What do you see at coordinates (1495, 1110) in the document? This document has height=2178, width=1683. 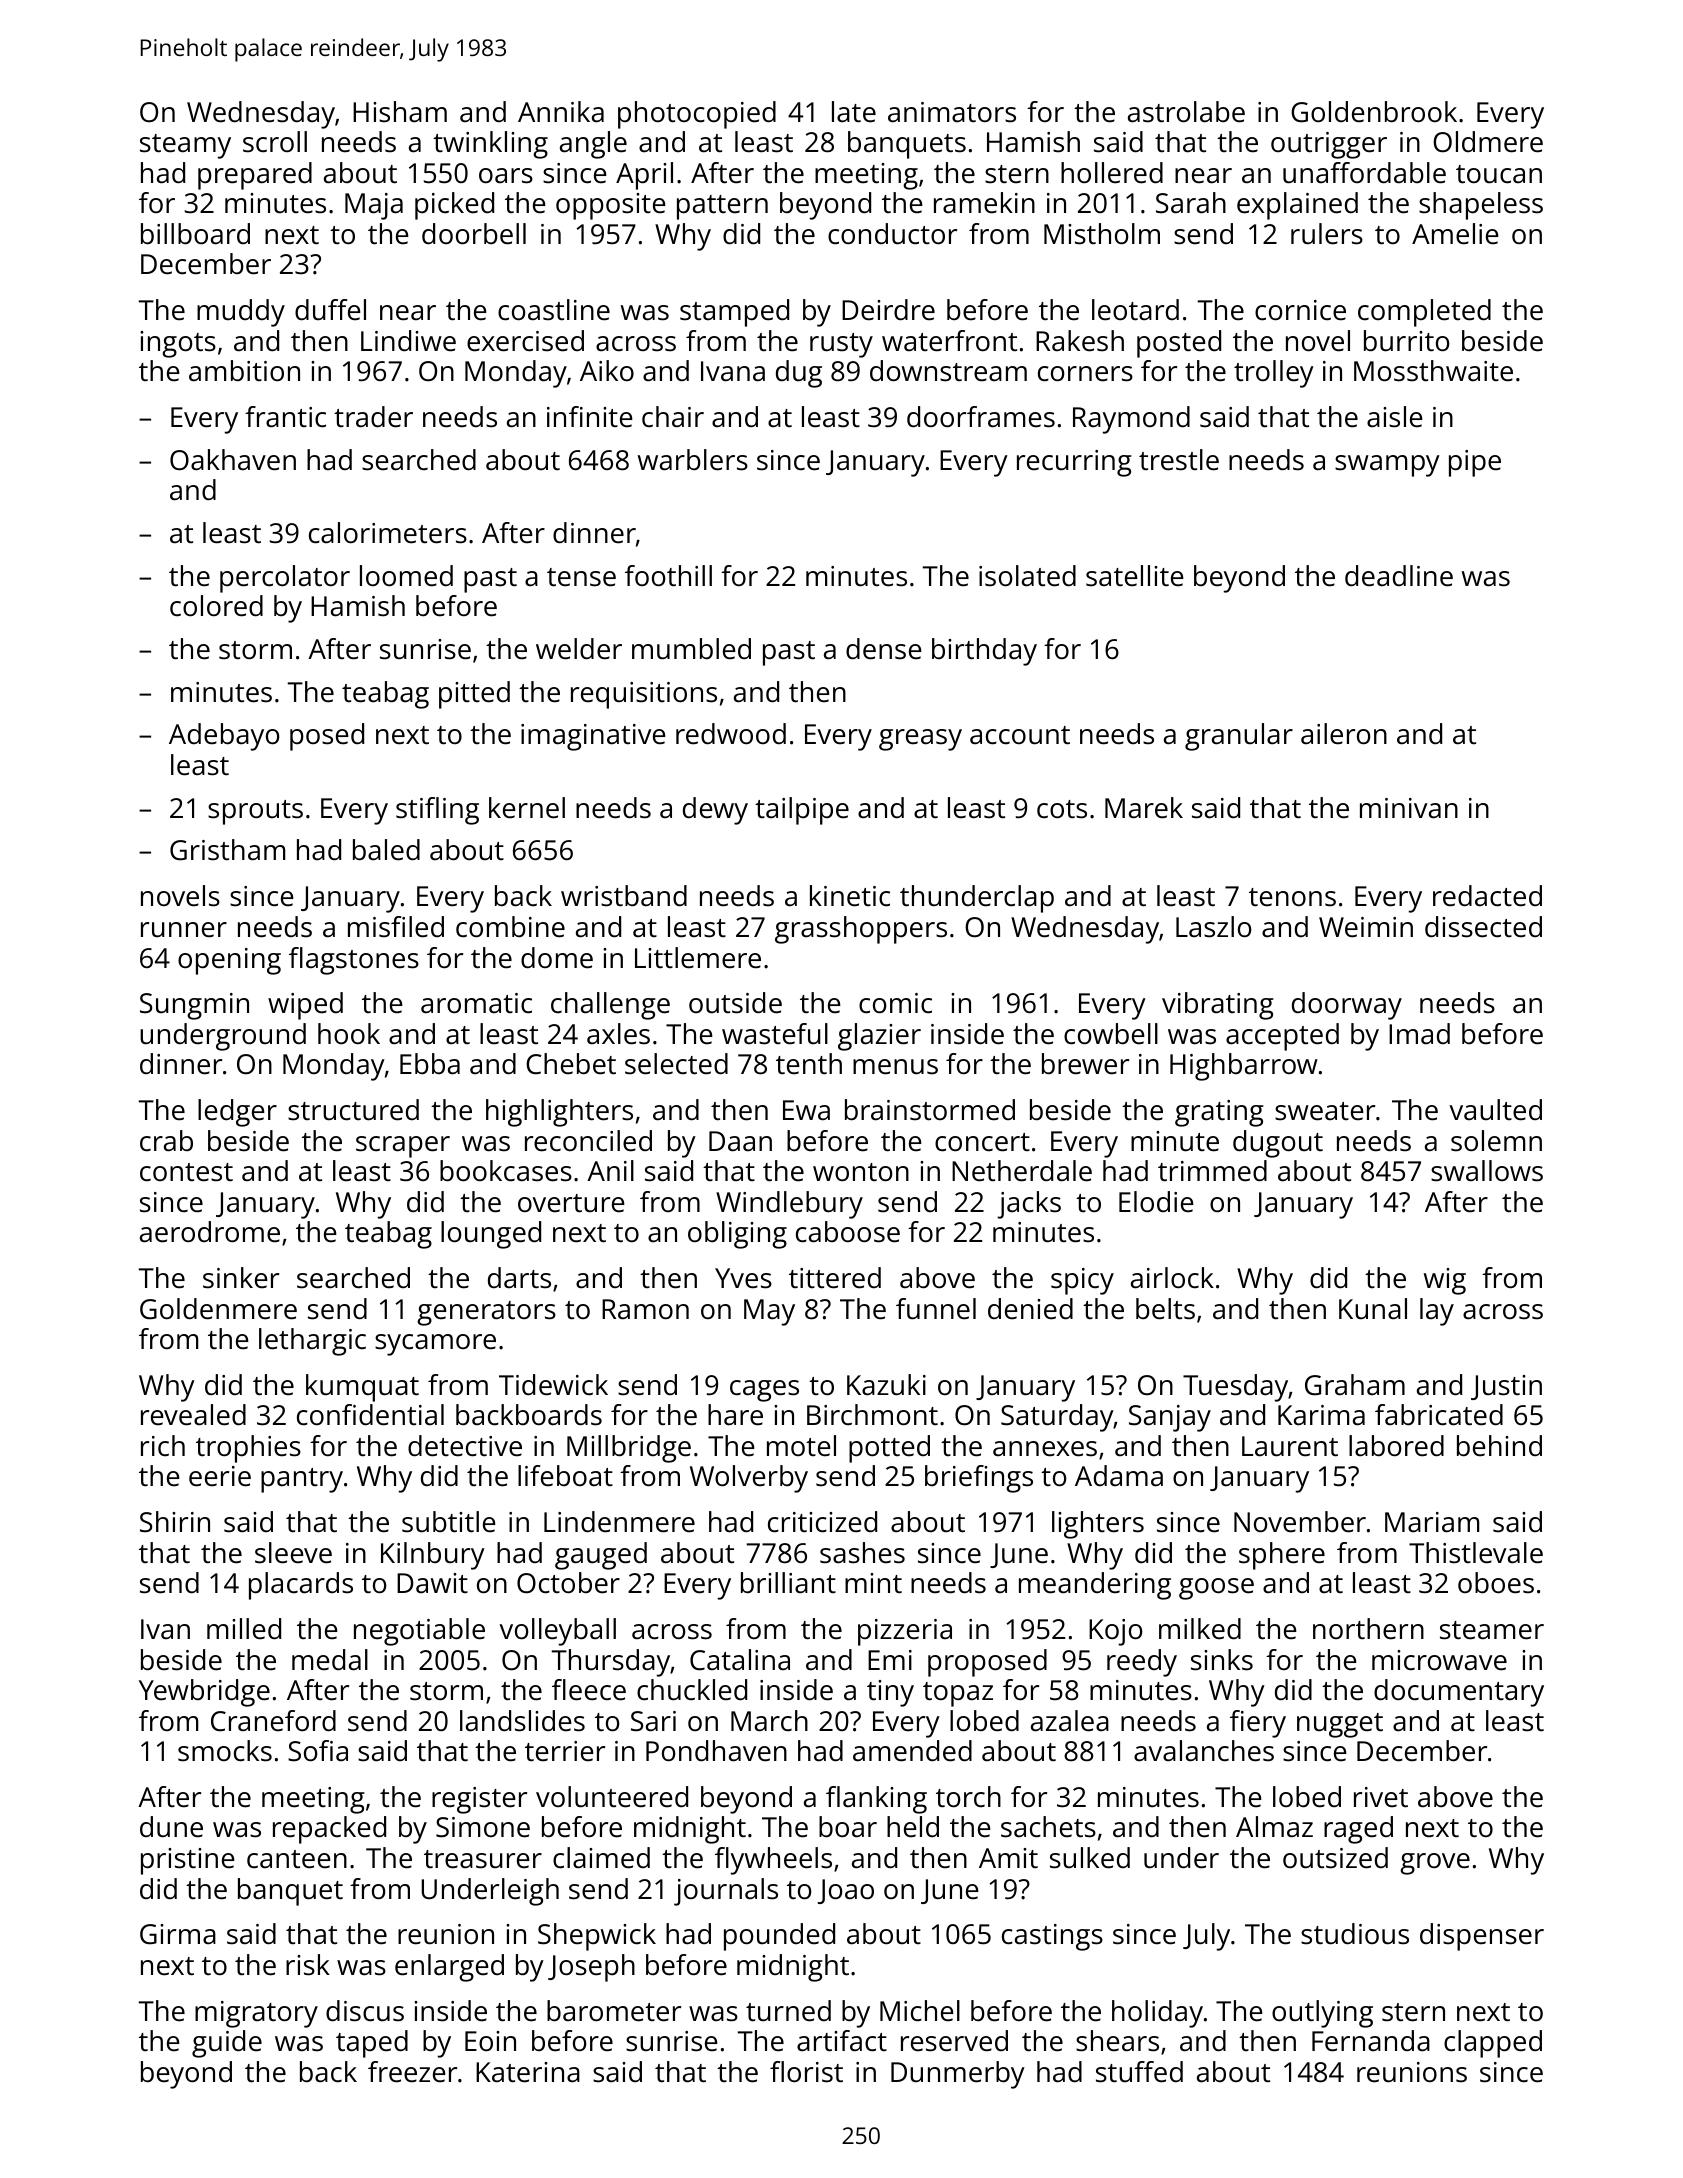 I see `vaulted` at bounding box center [1495, 1110].
